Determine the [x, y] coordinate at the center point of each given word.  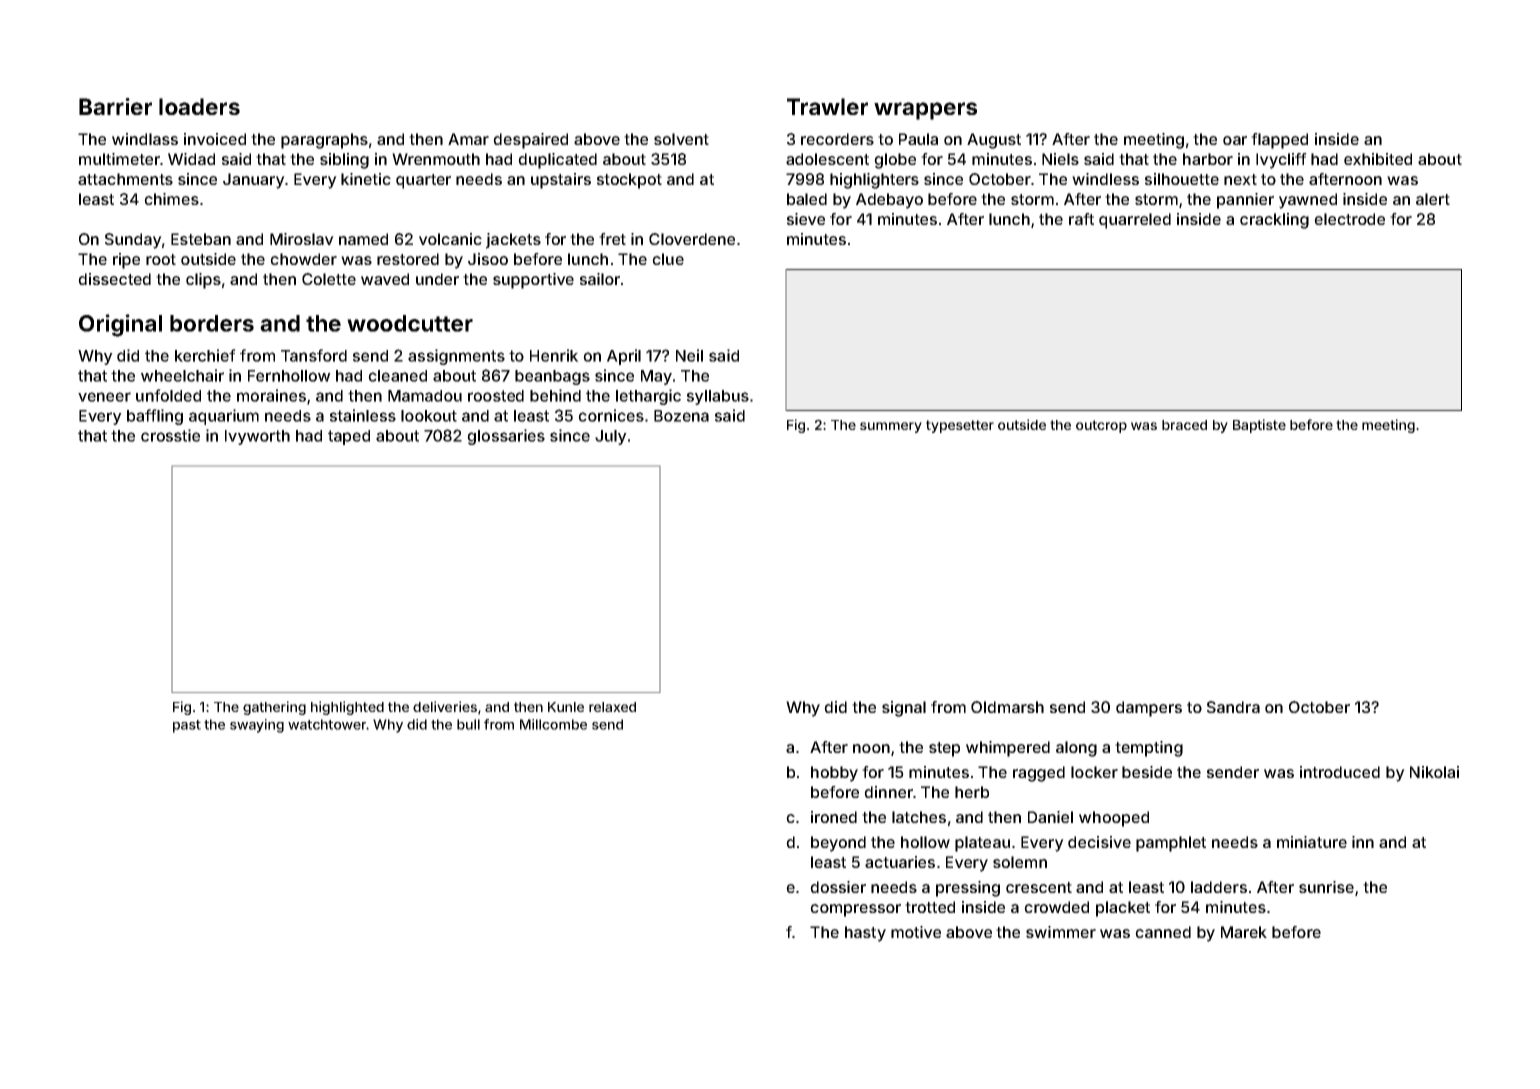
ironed [834, 817]
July [611, 437]
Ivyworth [257, 437]
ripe [126, 261]
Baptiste [1259, 426]
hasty [865, 934]
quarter [423, 181]
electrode [1349, 219]
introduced [1340, 772]
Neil [689, 355]
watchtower [327, 724]
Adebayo [889, 201]
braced [1184, 425]
